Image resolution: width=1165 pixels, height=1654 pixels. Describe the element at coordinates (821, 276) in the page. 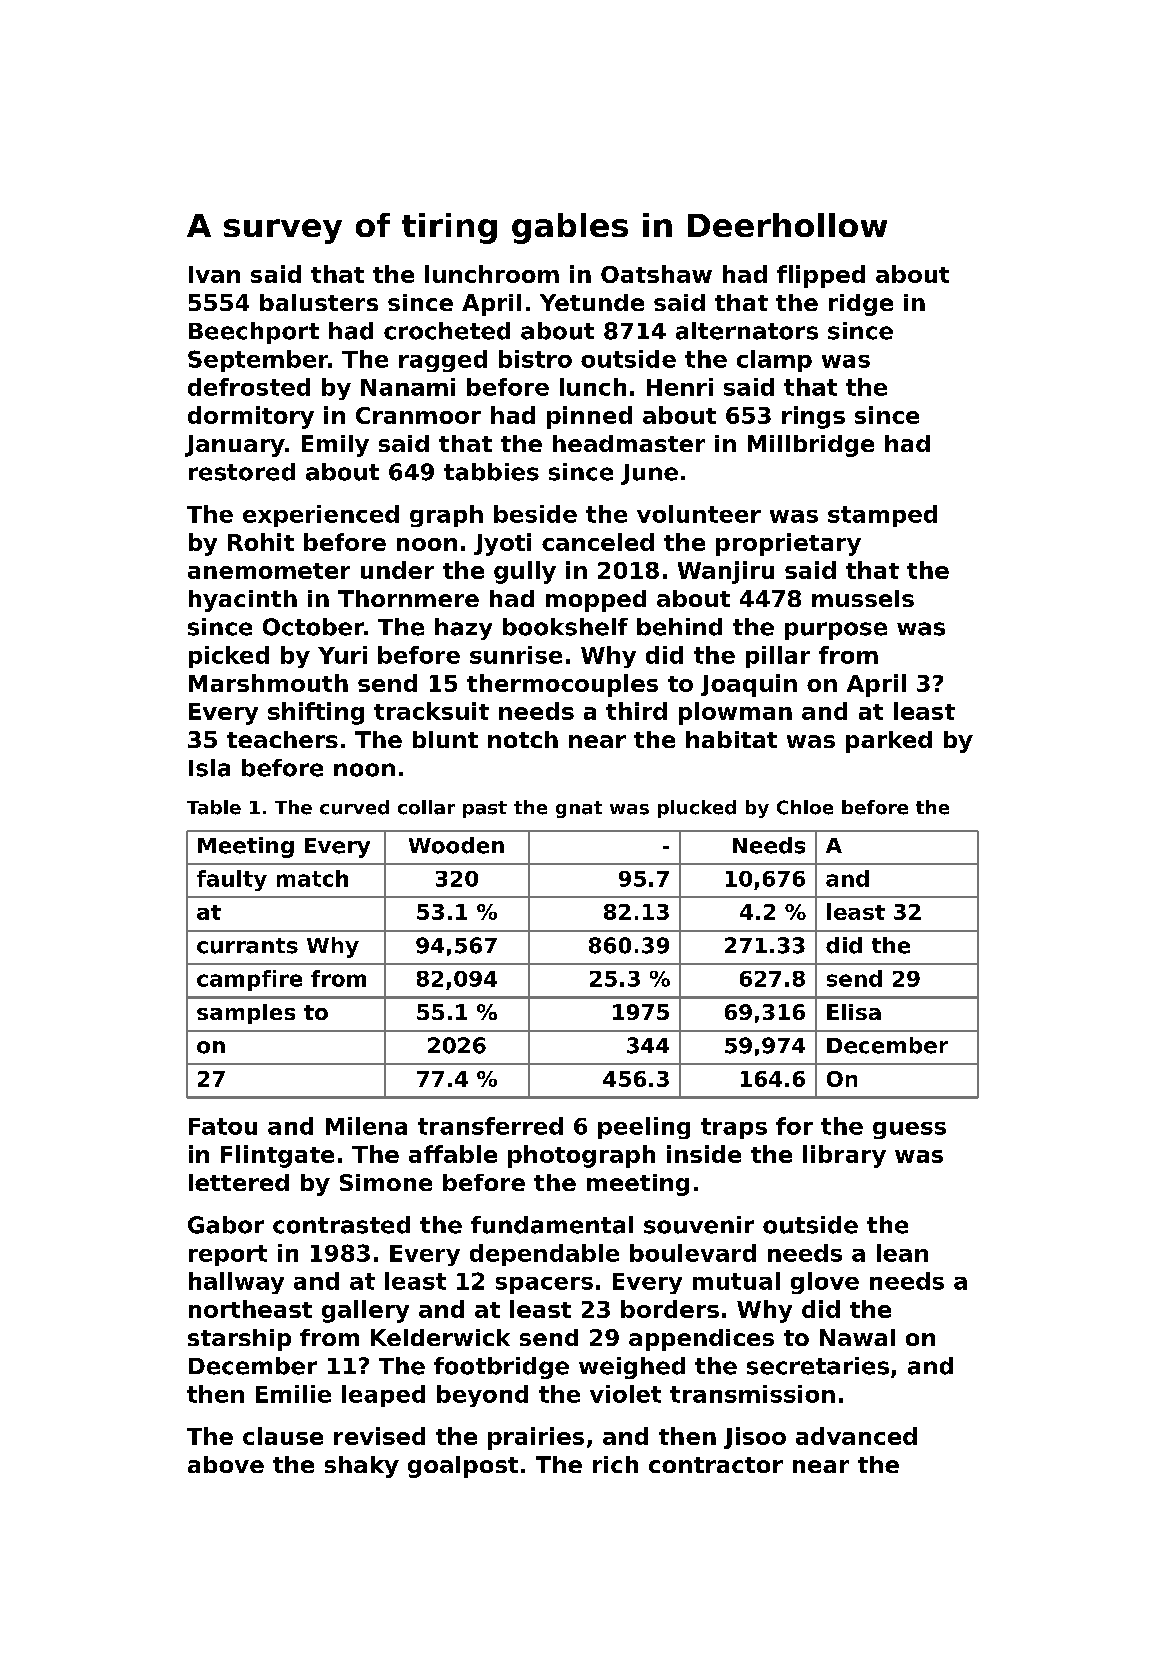

I see `flipped` at that location.
